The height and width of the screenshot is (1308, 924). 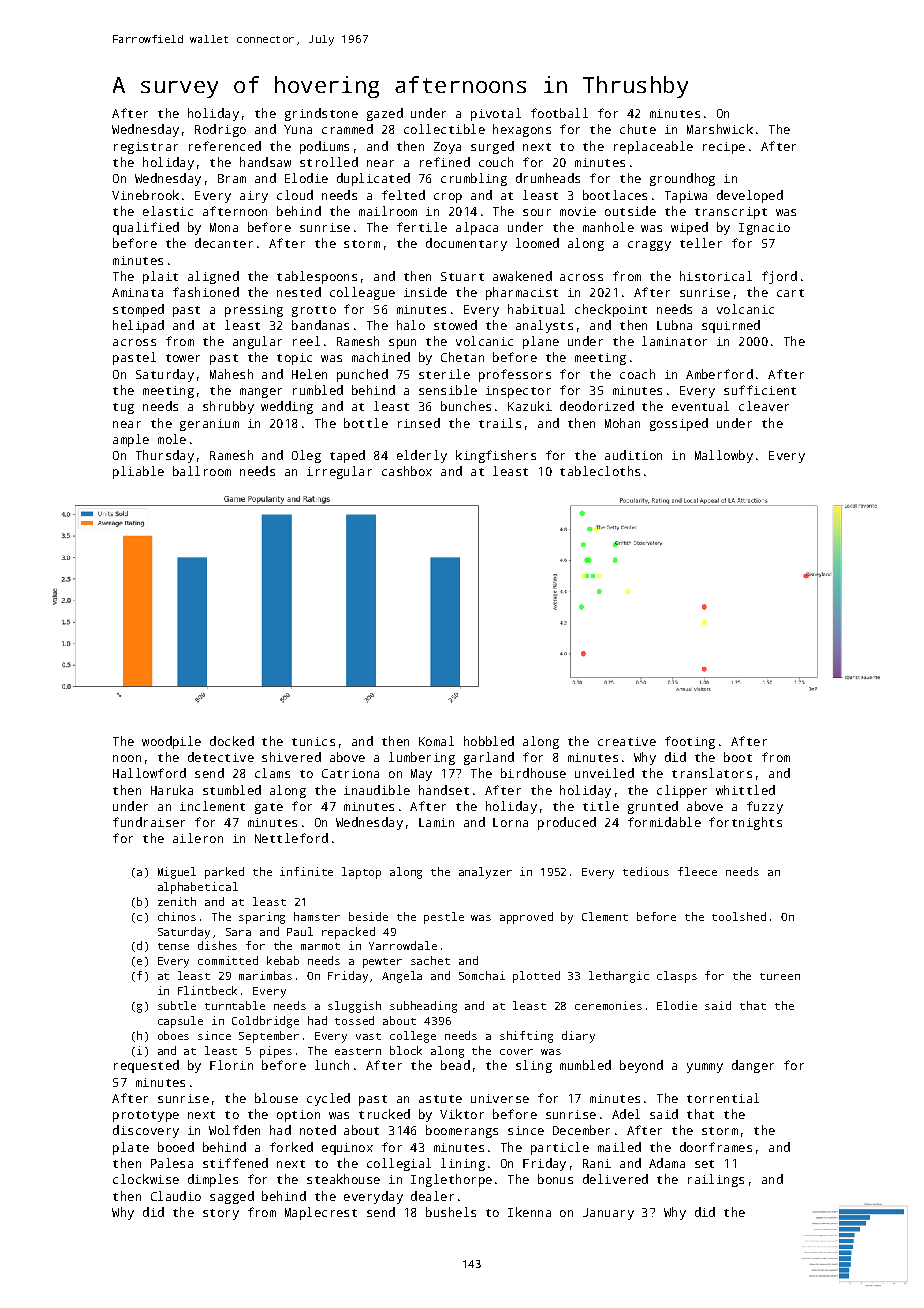 What do you see at coordinates (377, 790) in the screenshot?
I see `inaudible` at bounding box center [377, 790].
